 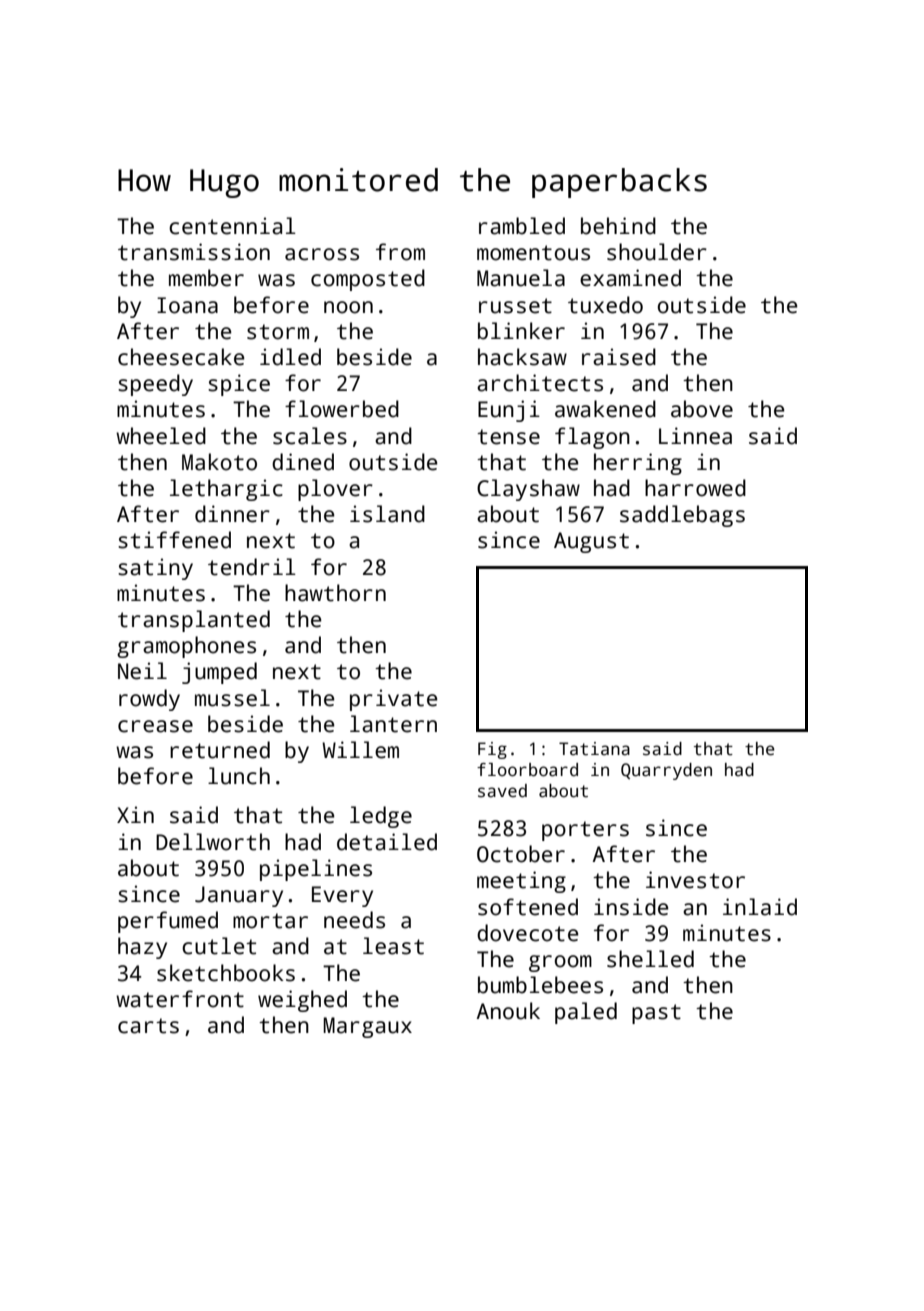 I want to click on Xin, so click(x=135, y=814).
